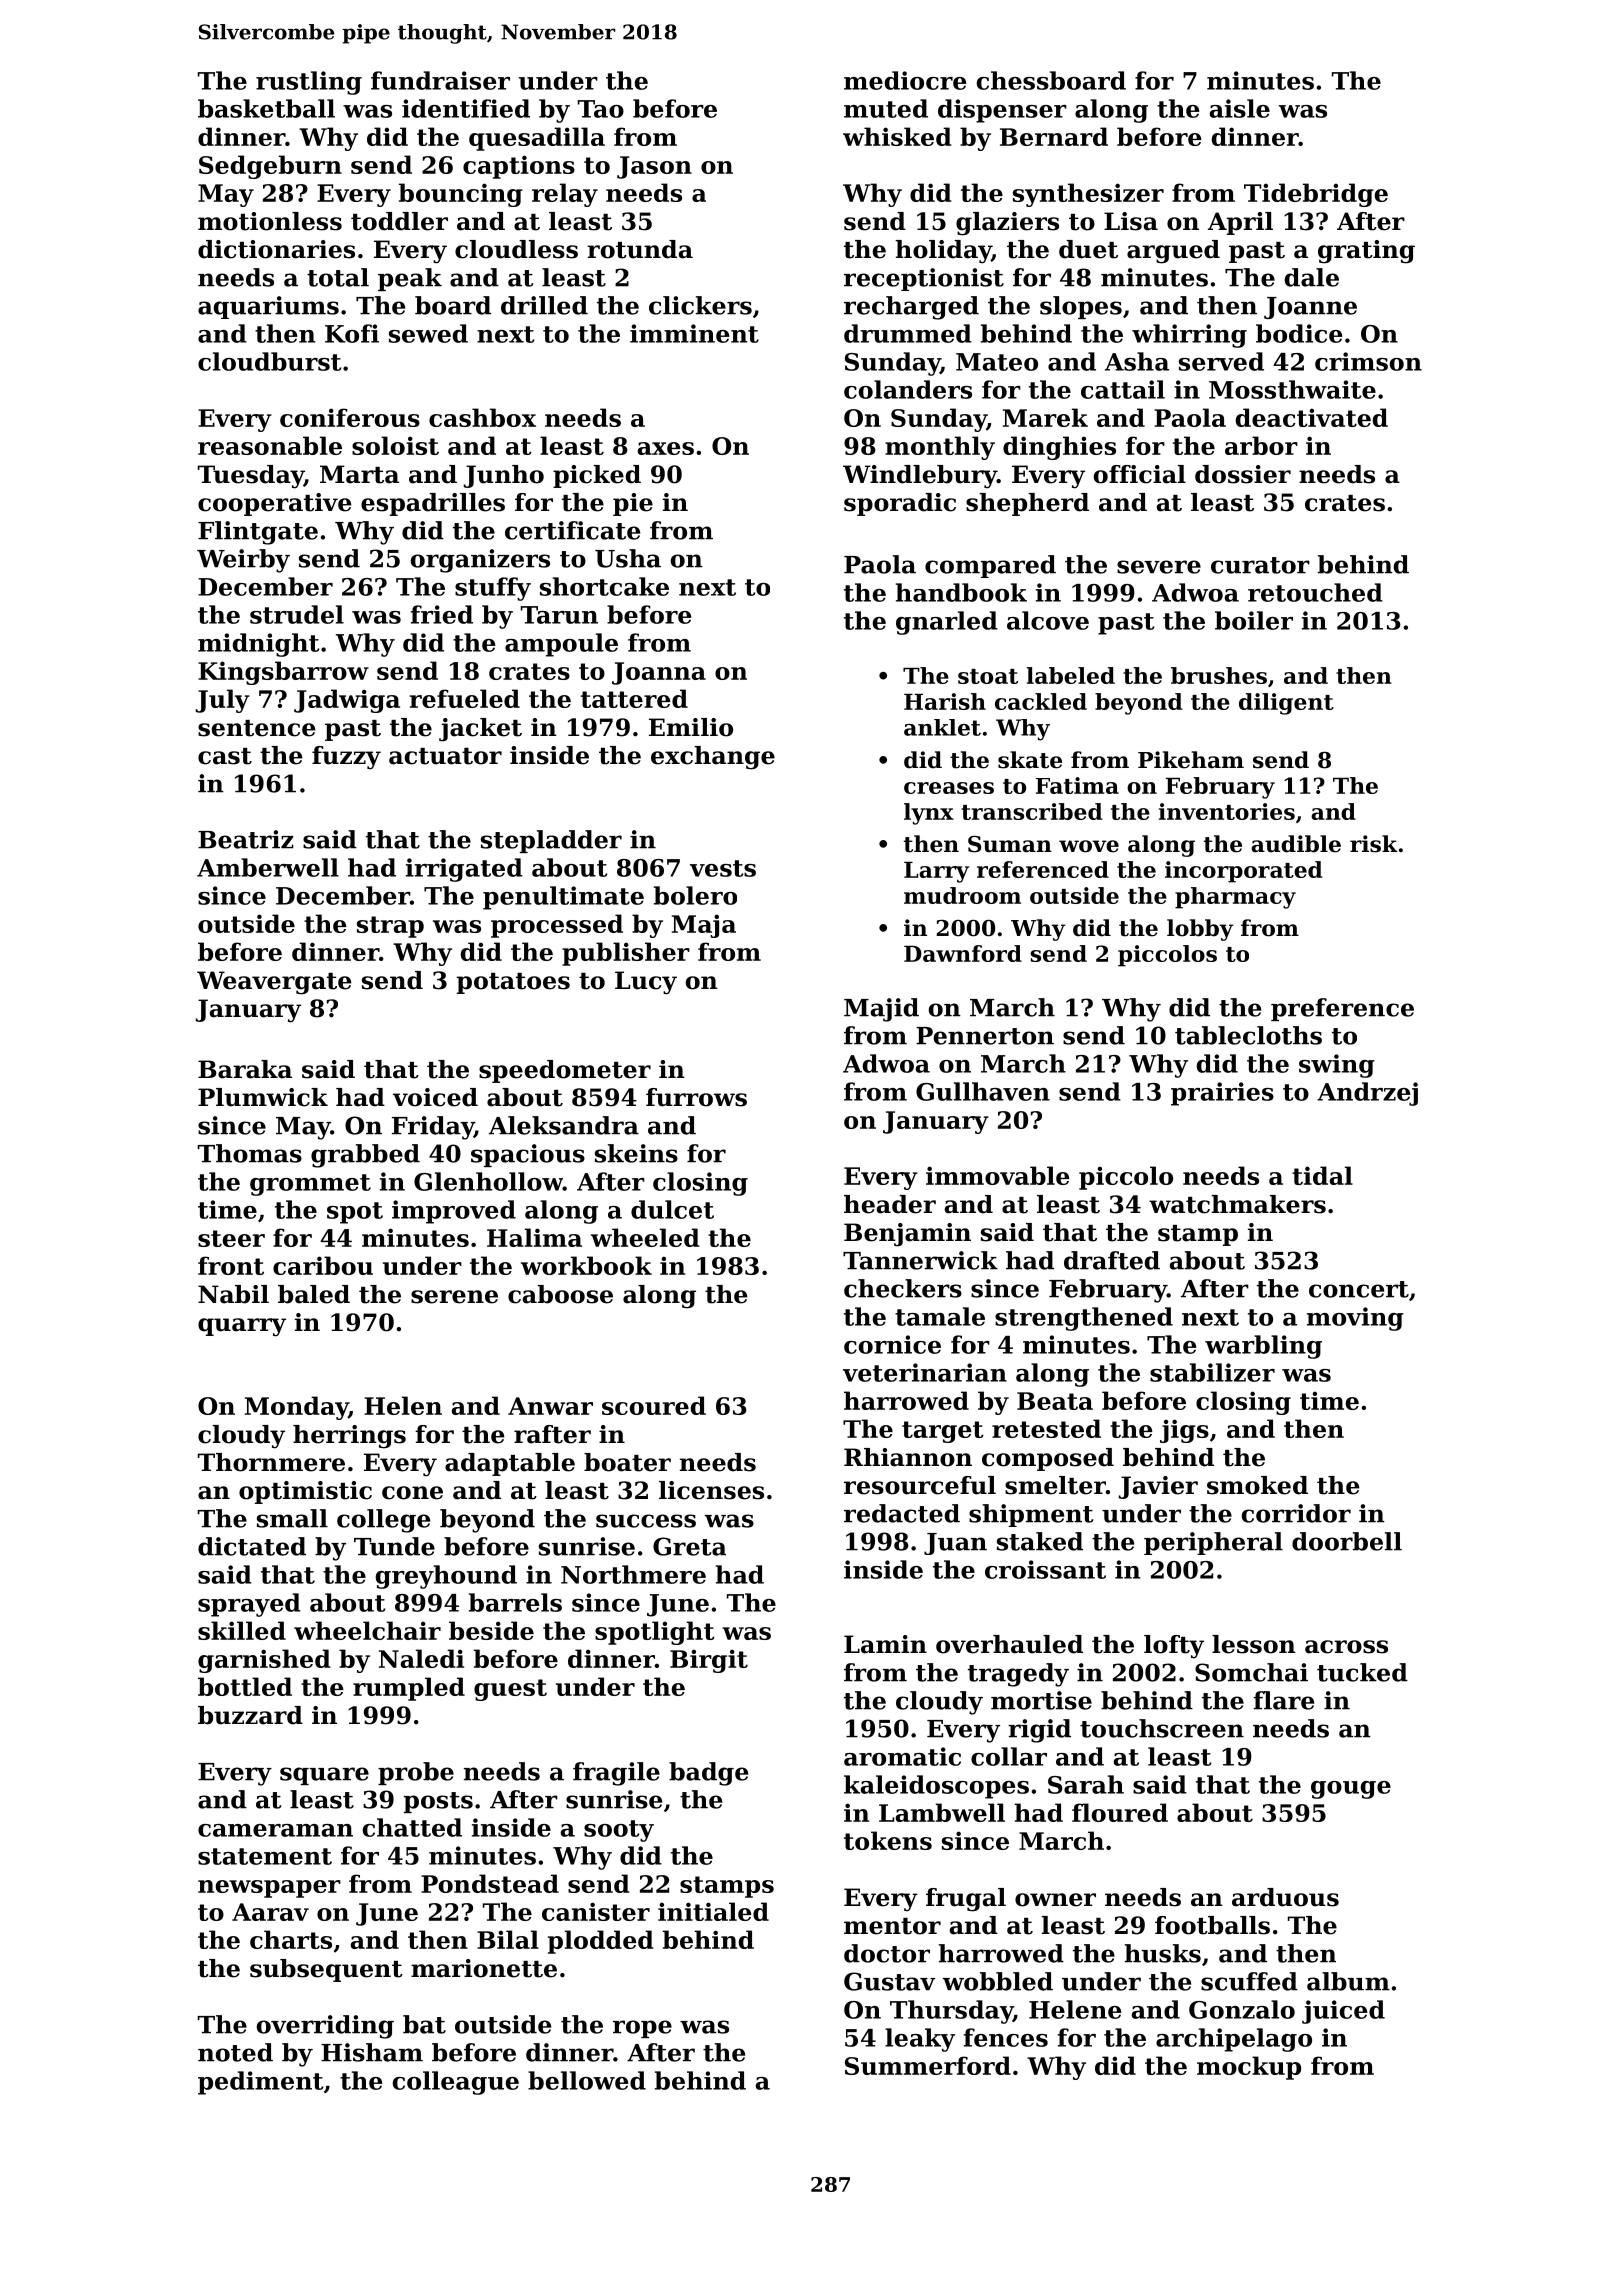  What do you see at coordinates (291, 1939) in the screenshot?
I see `charts` at bounding box center [291, 1939].
